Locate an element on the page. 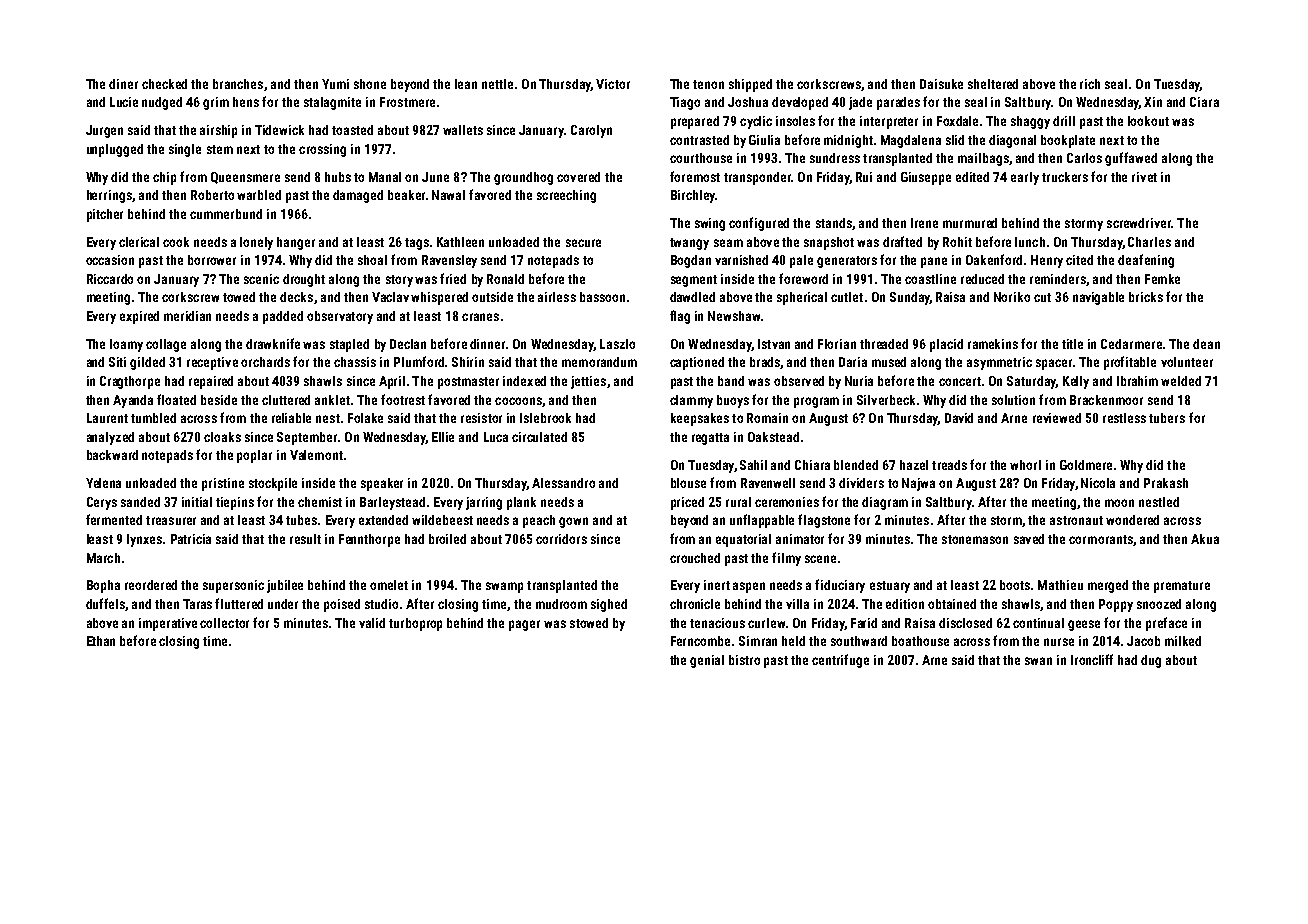  transponder is located at coordinates (757, 178).
